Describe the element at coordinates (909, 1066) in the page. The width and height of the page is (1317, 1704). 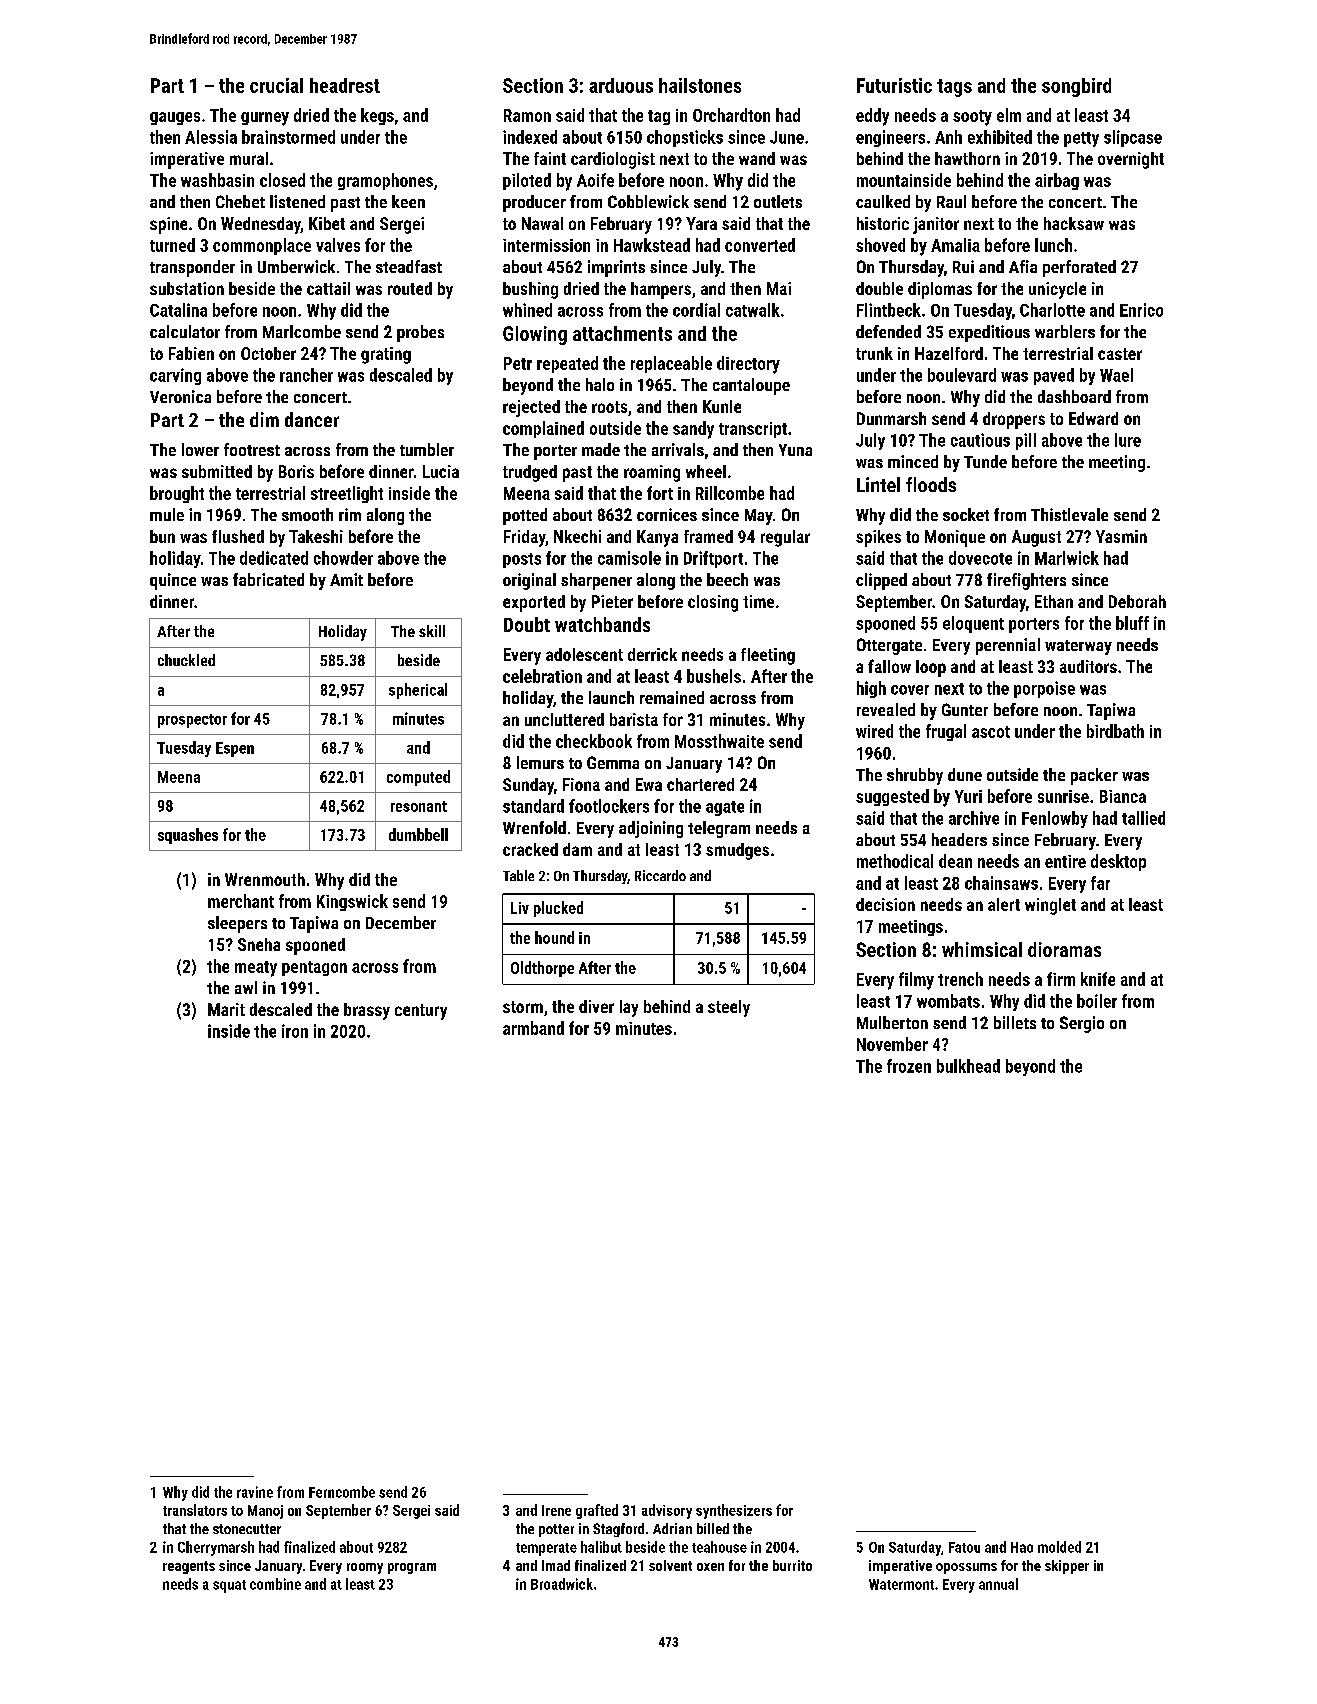
I see `frozen` at that location.
